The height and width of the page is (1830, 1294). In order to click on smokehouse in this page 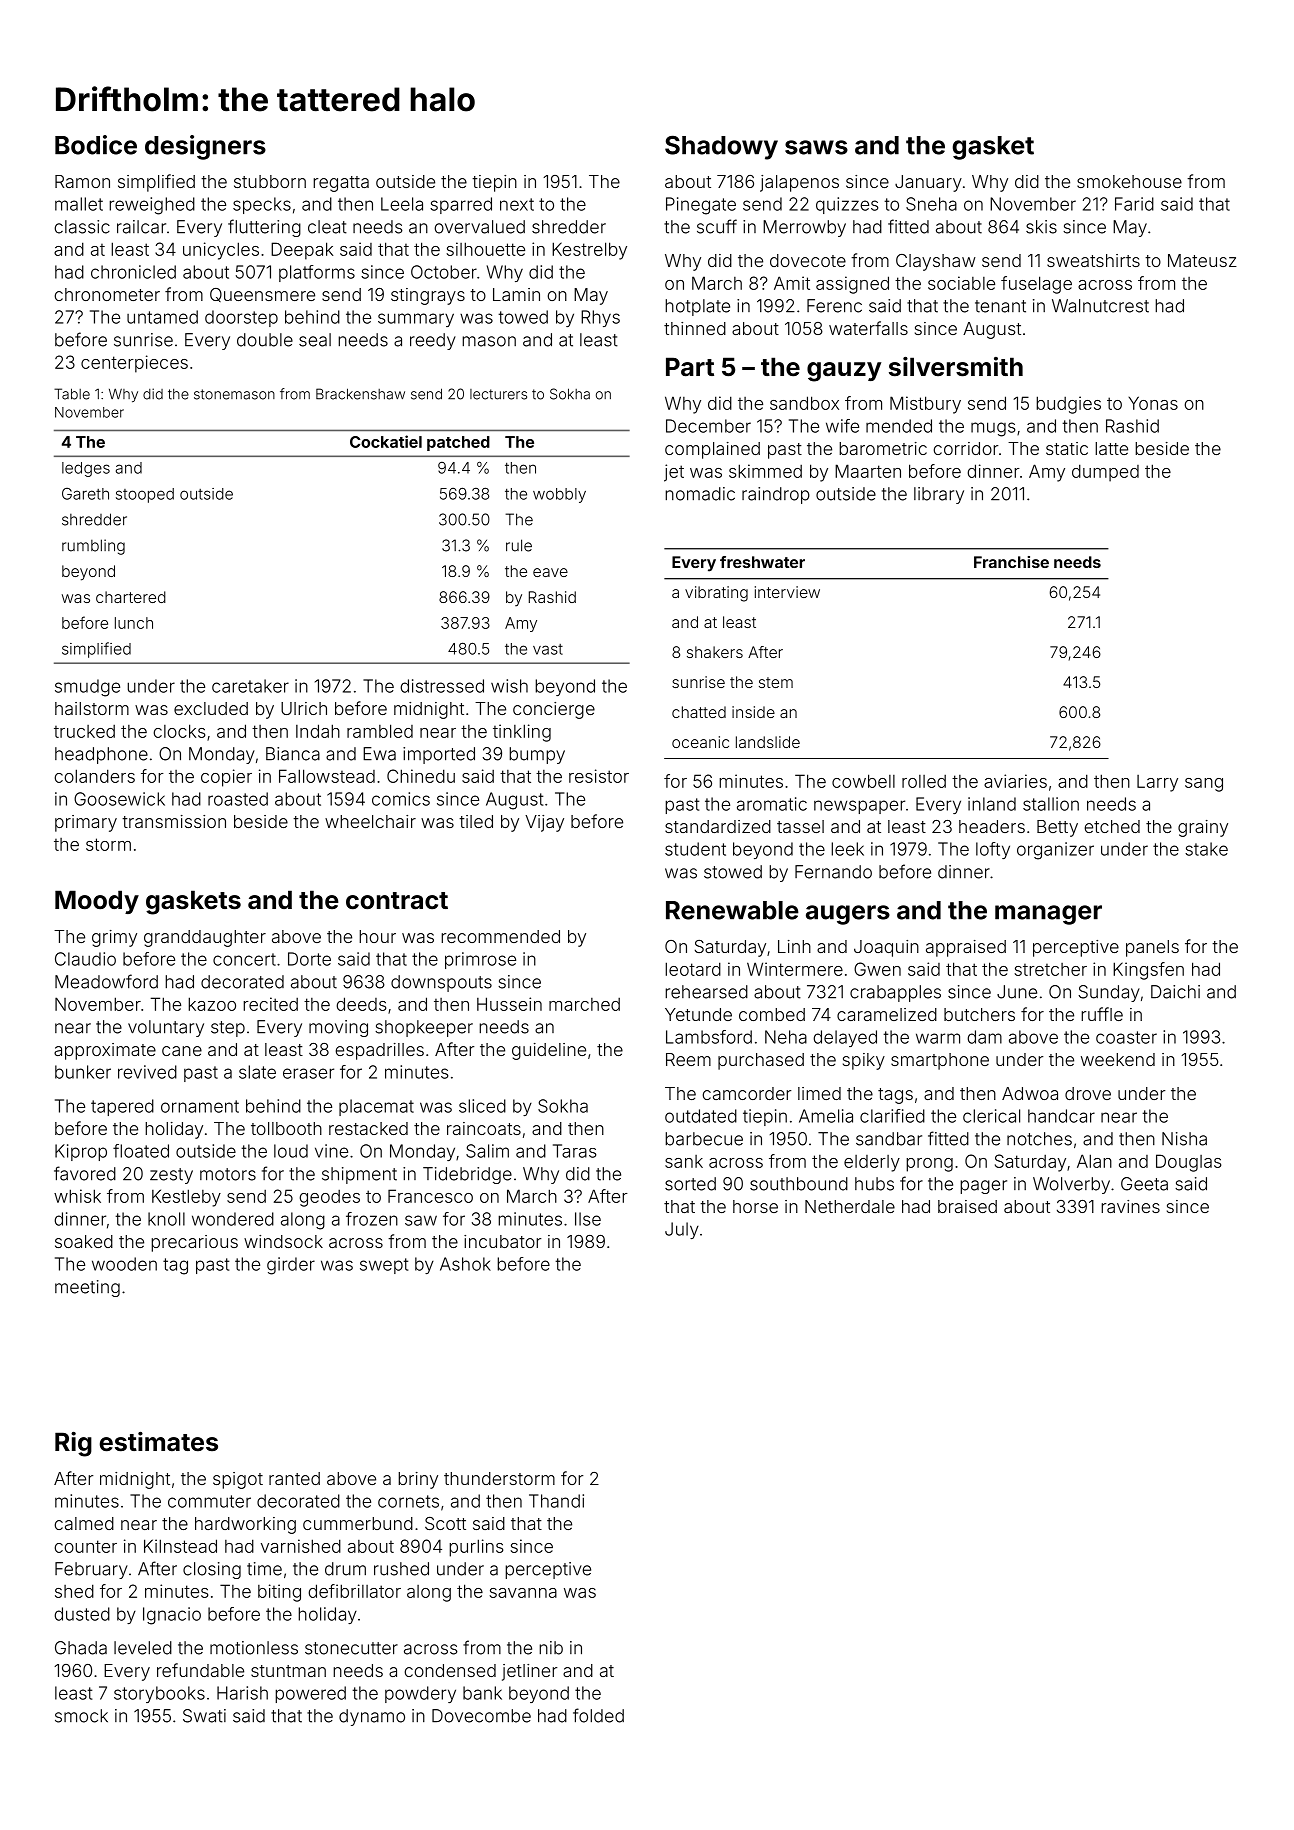, I will do `click(1129, 181)`.
